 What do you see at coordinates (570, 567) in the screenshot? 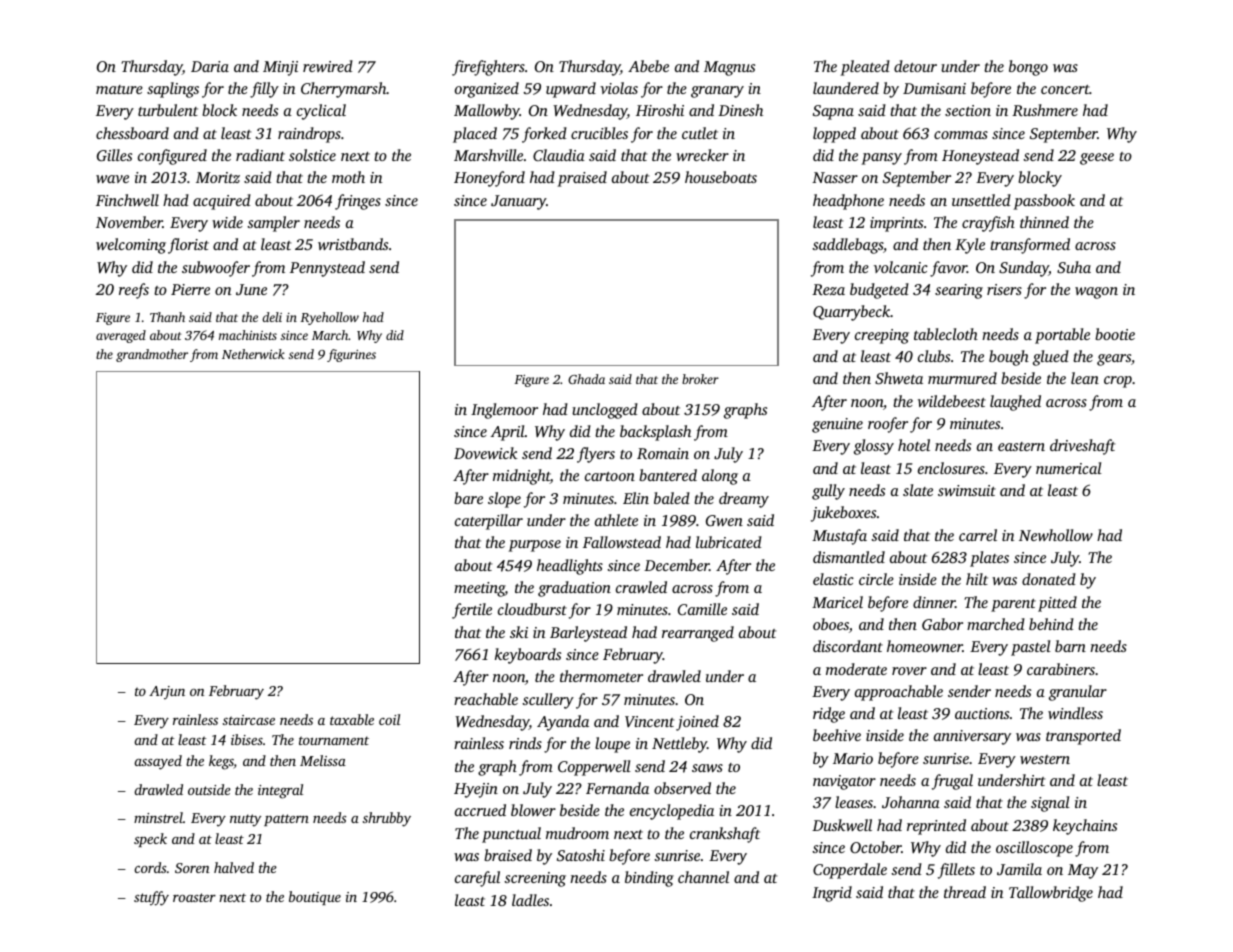
I see `headlights` at bounding box center [570, 567].
